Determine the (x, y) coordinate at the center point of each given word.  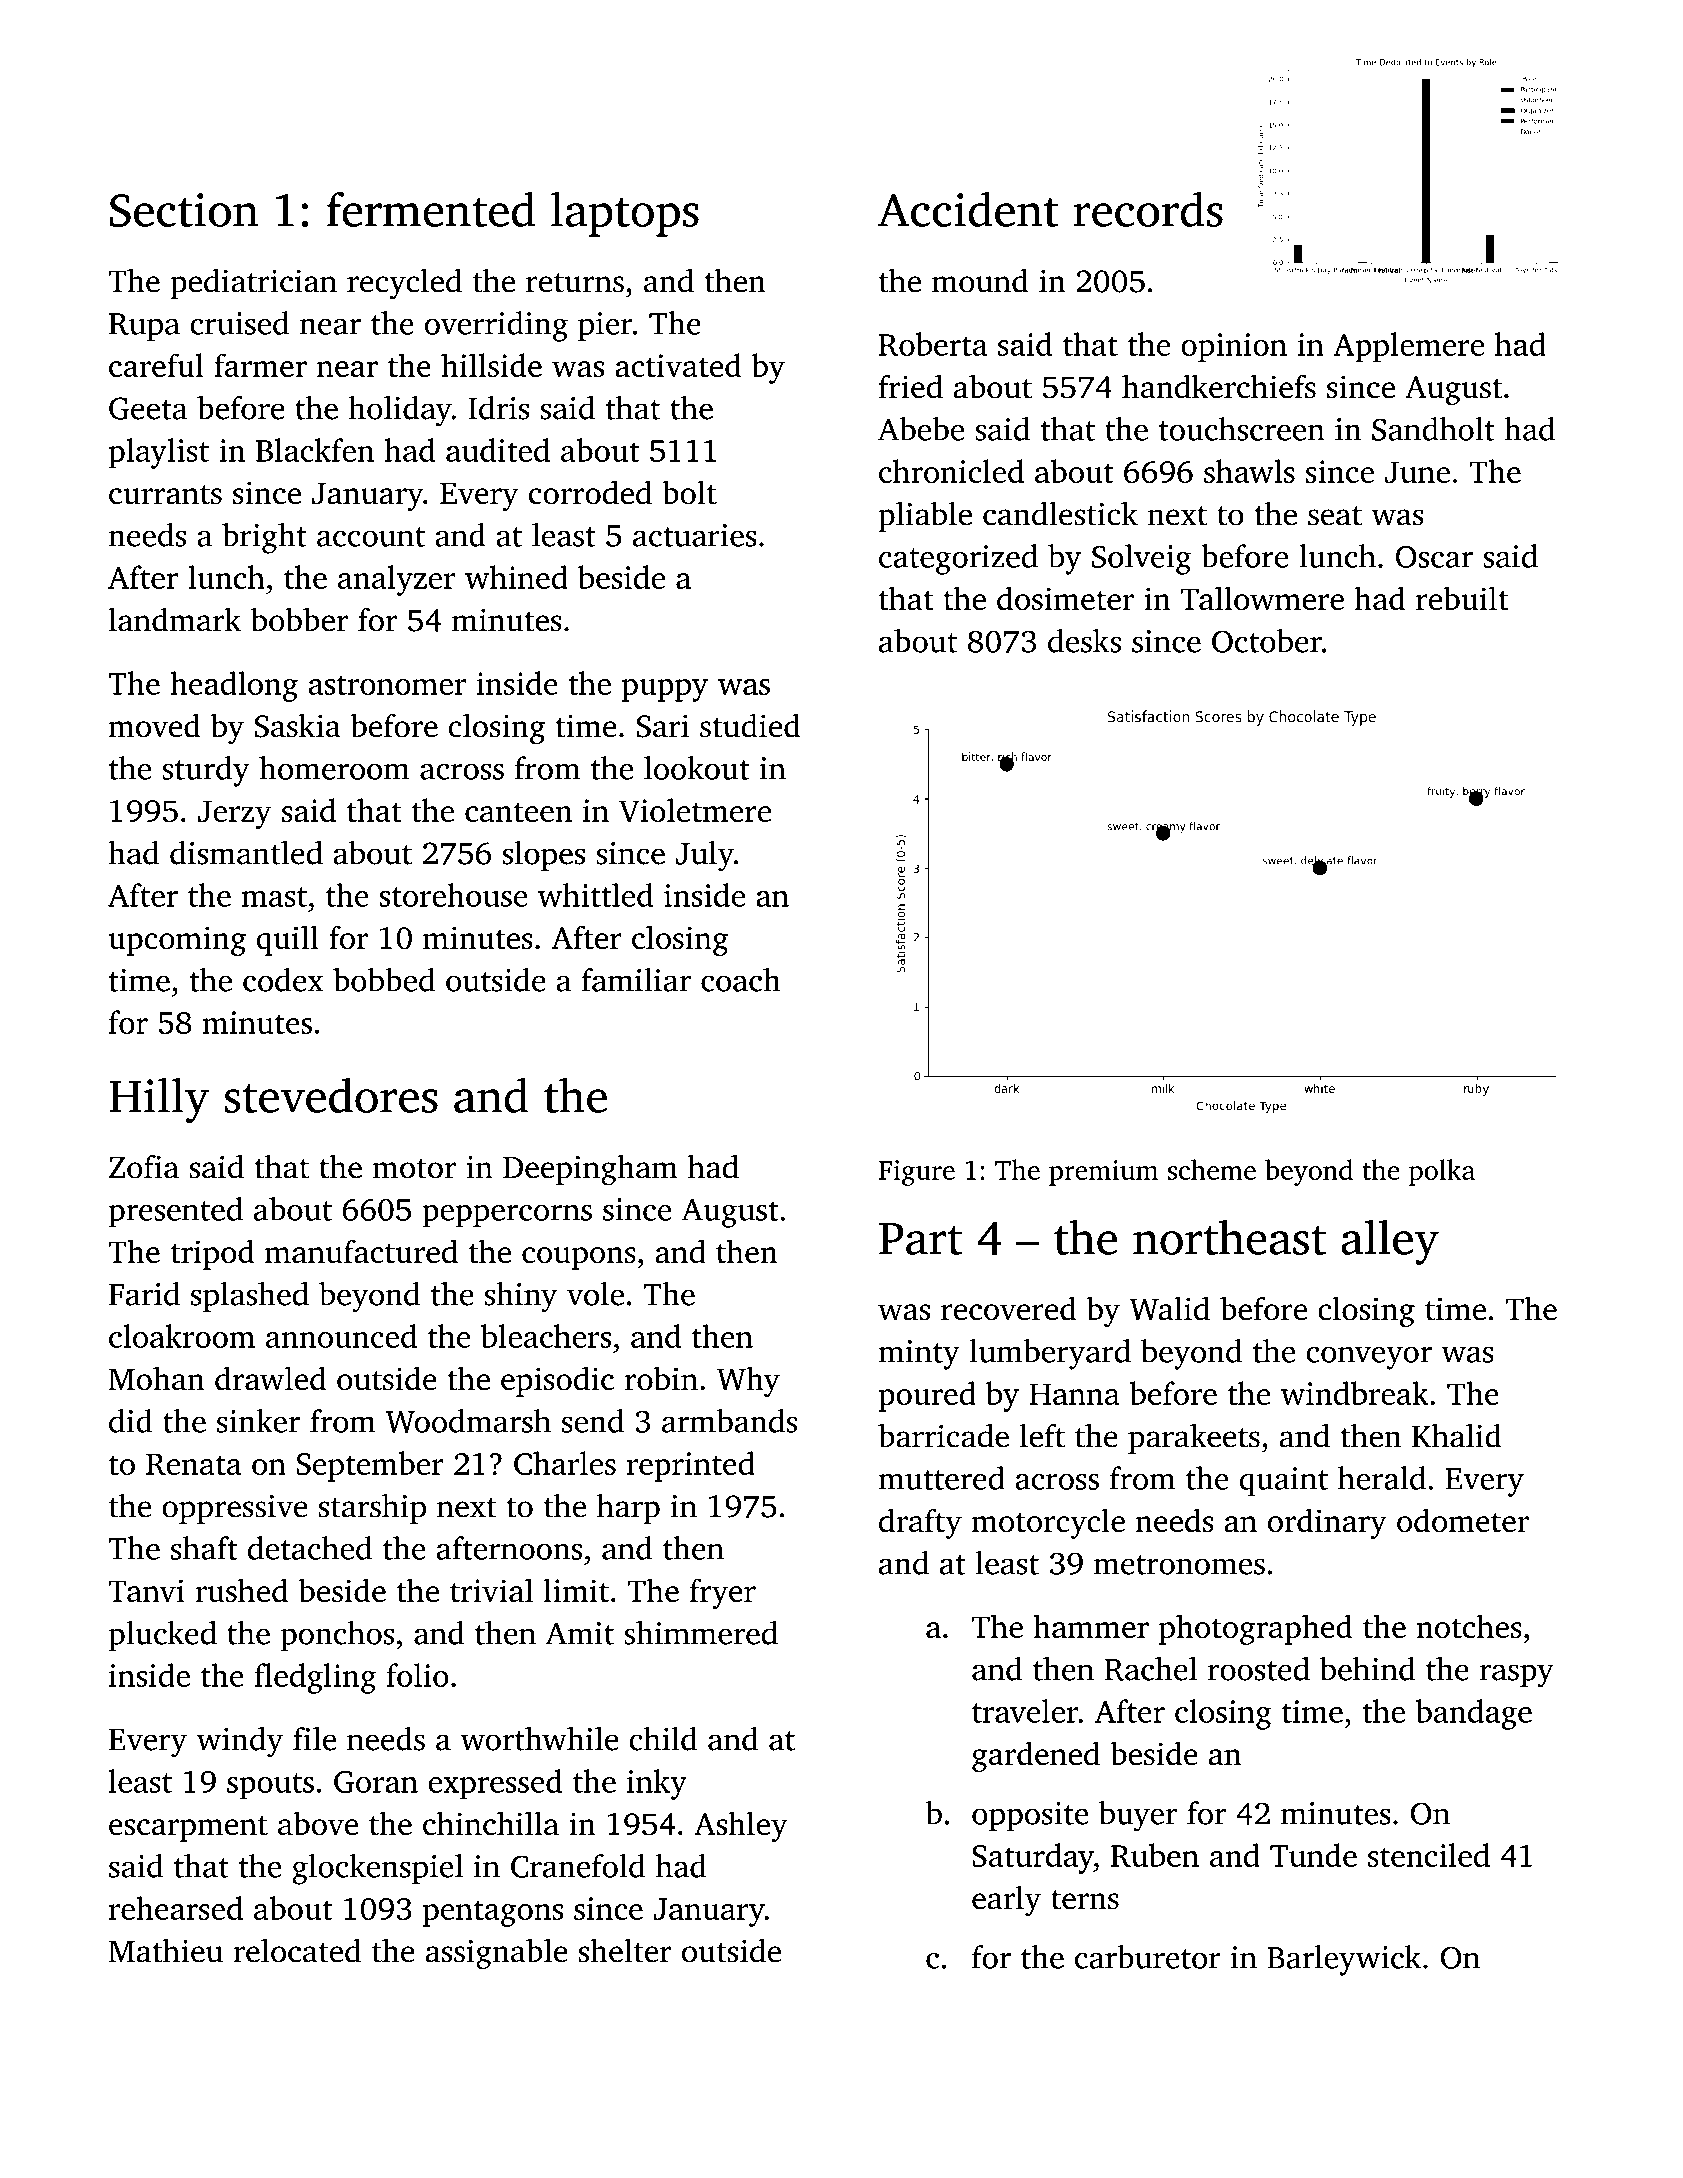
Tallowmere (1262, 598)
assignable (497, 1954)
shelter (625, 1951)
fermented (431, 209)
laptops (625, 214)
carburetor (1148, 1957)
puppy (665, 690)
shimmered (701, 1633)
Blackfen (315, 450)
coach (741, 980)
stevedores (331, 1095)
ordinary (1327, 1523)
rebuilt (1462, 598)
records (1148, 209)
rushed (241, 1590)
